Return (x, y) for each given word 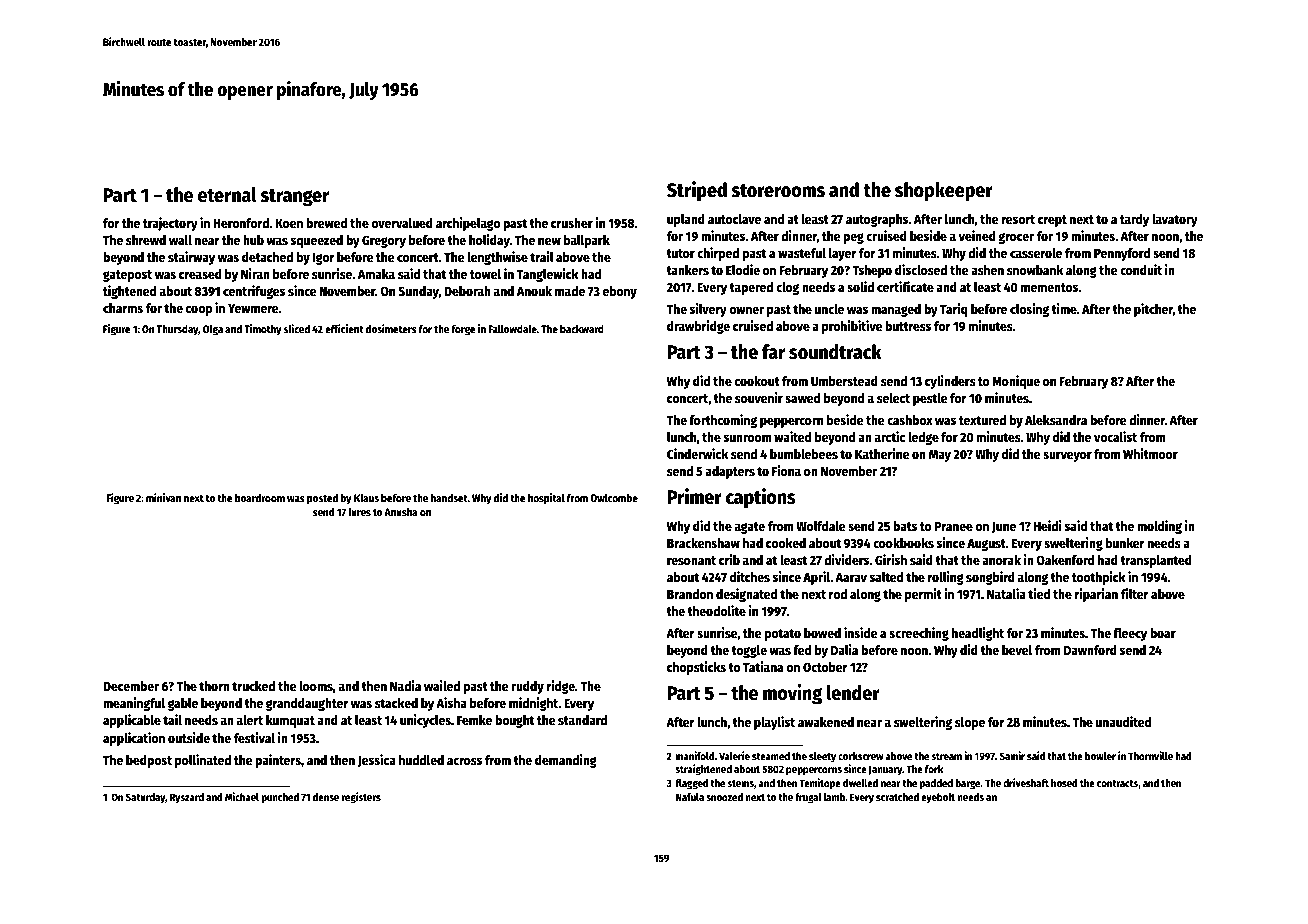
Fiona (786, 470)
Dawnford (1090, 650)
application (134, 739)
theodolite (716, 610)
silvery (708, 310)
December (131, 686)
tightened (129, 292)
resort (1018, 219)
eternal (227, 195)
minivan (163, 497)
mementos (1049, 287)
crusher (572, 223)
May (940, 456)
